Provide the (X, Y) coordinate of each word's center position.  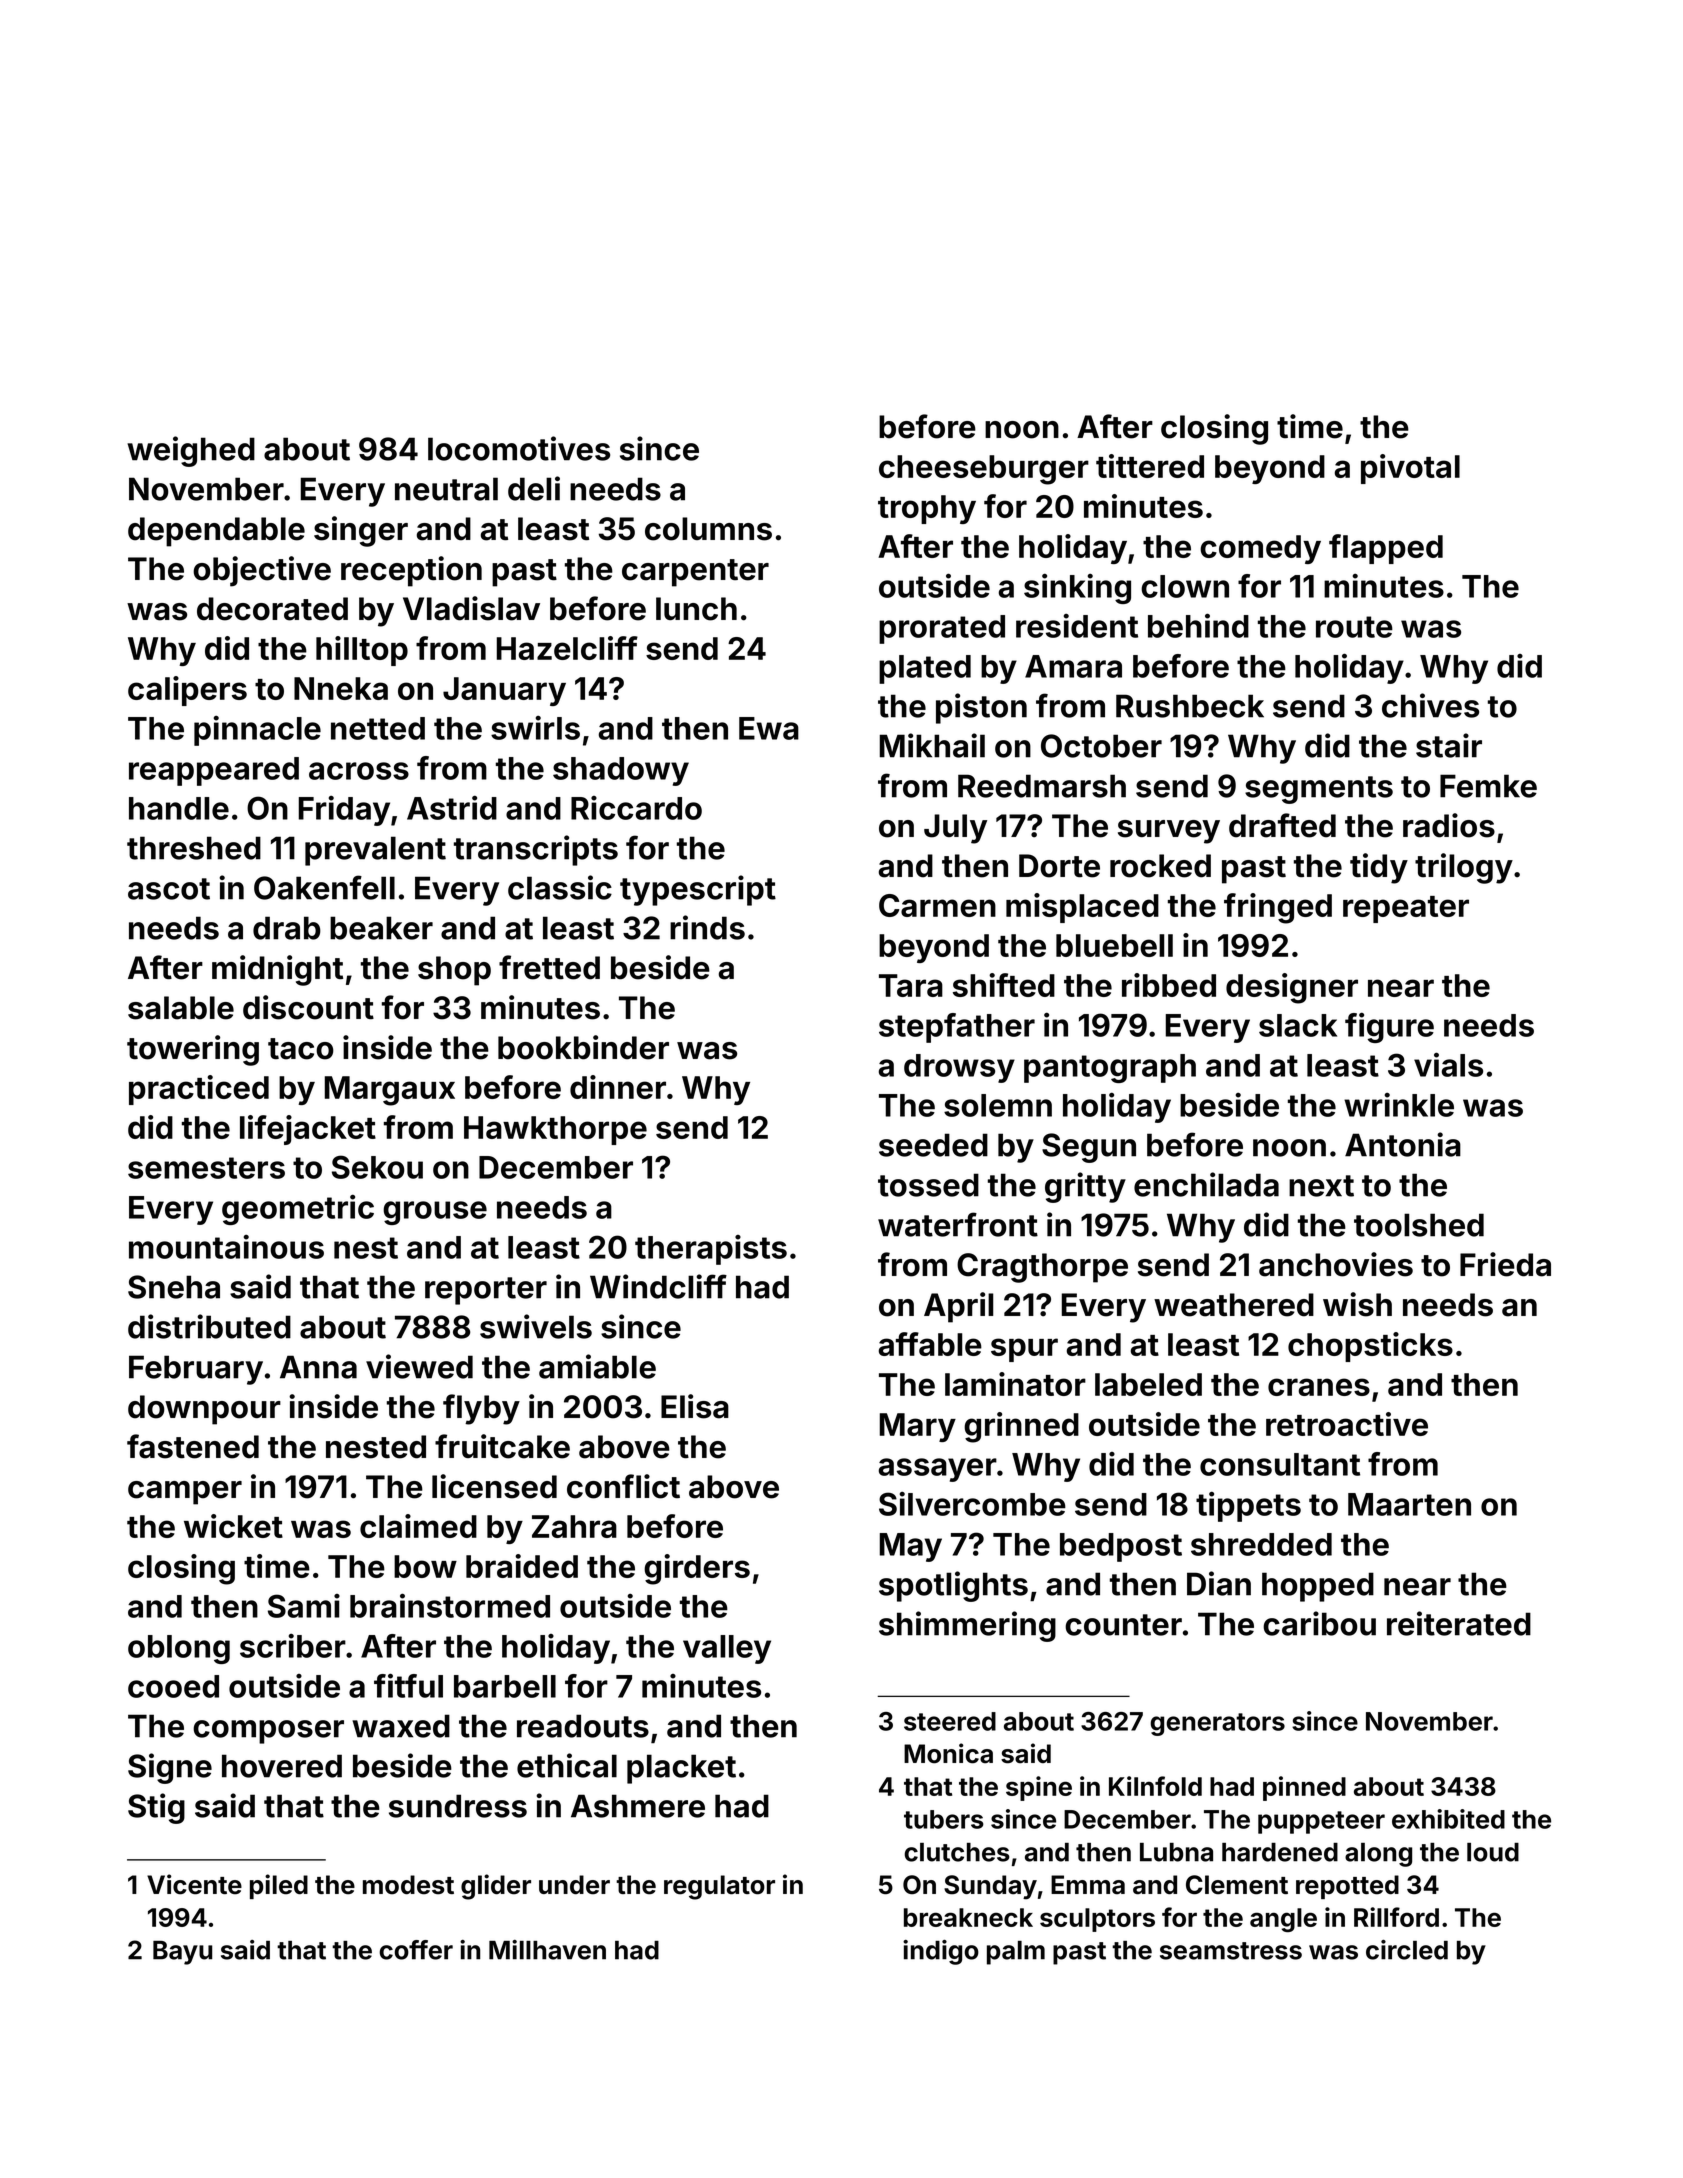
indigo (941, 1952)
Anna (318, 1367)
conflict (623, 1486)
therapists (711, 1250)
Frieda (1505, 1264)
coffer (416, 1950)
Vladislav (471, 608)
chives (1430, 705)
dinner (618, 1087)
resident (1077, 626)
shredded (1261, 1544)
